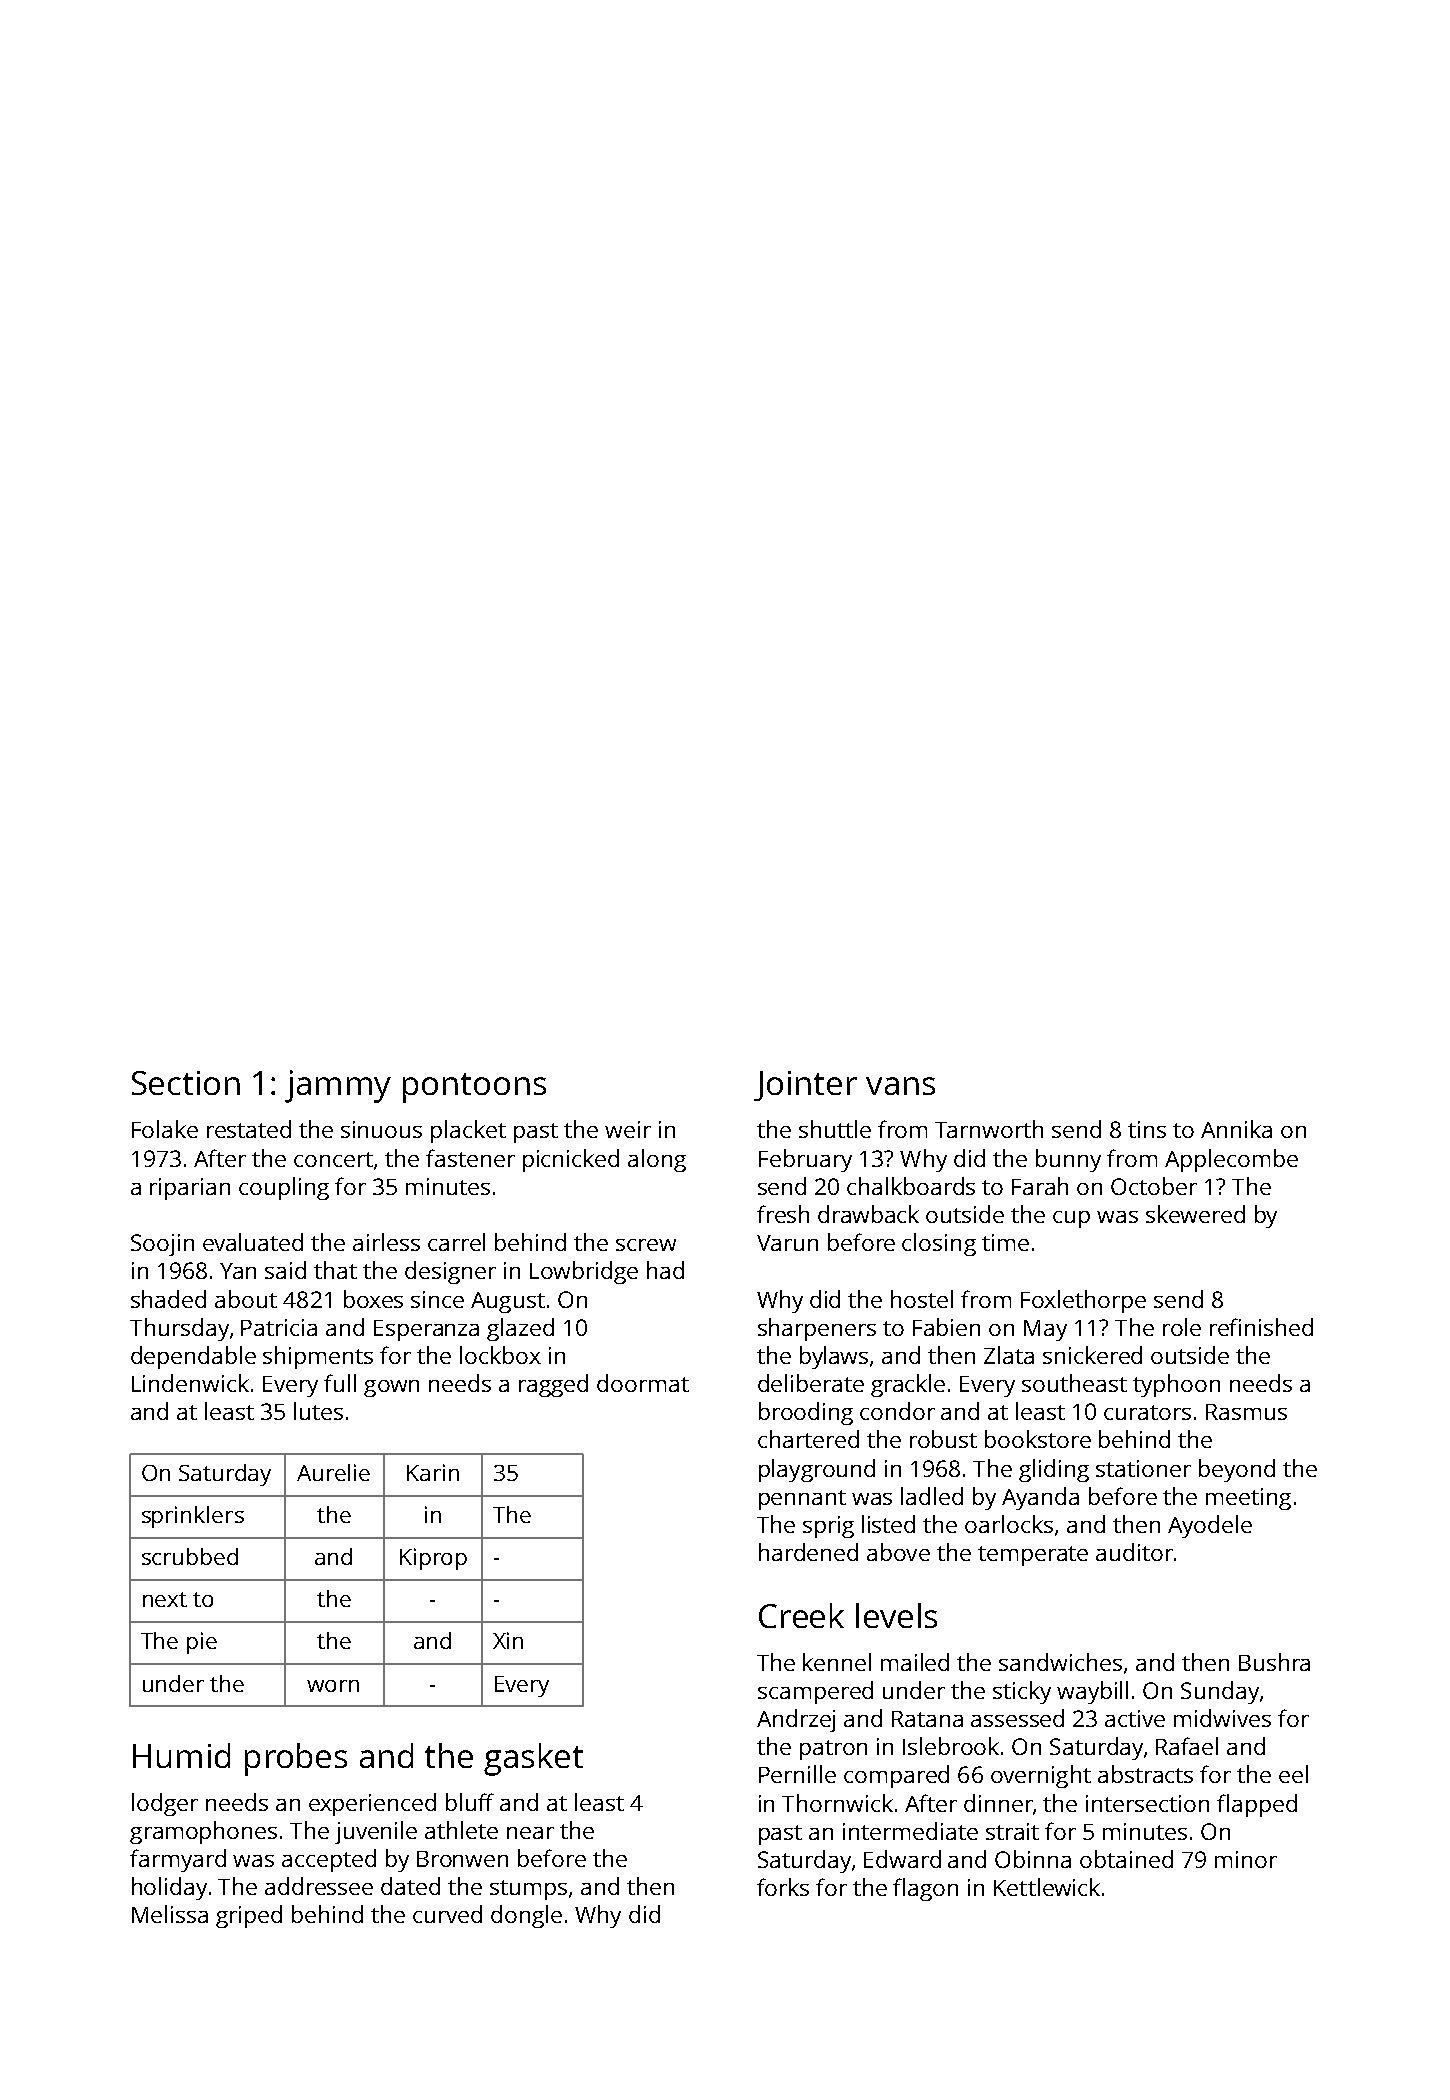  Describe the element at coordinates (329, 1860) in the screenshot. I see `accepted` at that location.
